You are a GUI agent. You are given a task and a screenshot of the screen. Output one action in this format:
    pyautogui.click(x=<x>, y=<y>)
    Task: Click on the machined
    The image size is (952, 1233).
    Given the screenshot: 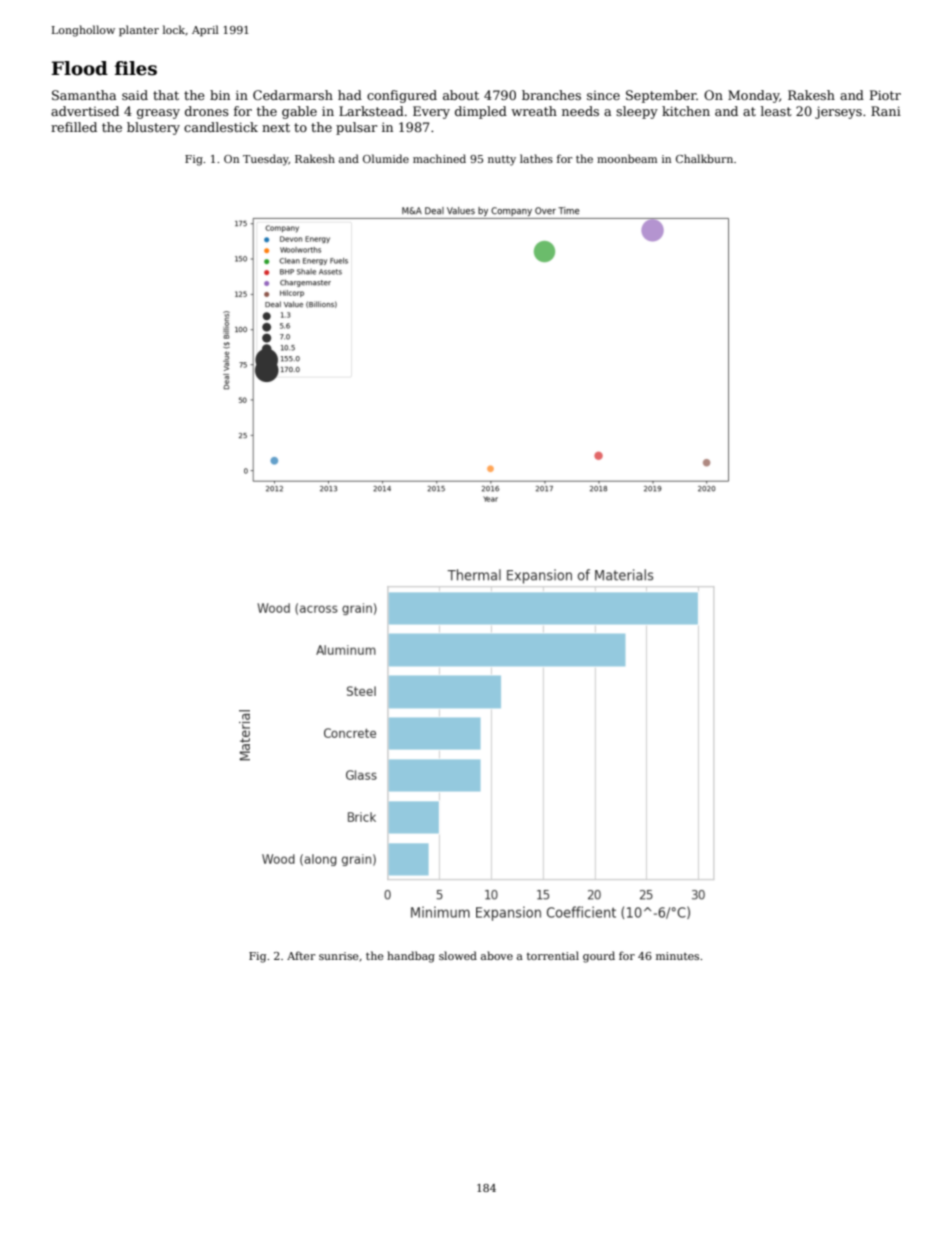 What is the action you would take?
    pyautogui.click(x=439, y=158)
